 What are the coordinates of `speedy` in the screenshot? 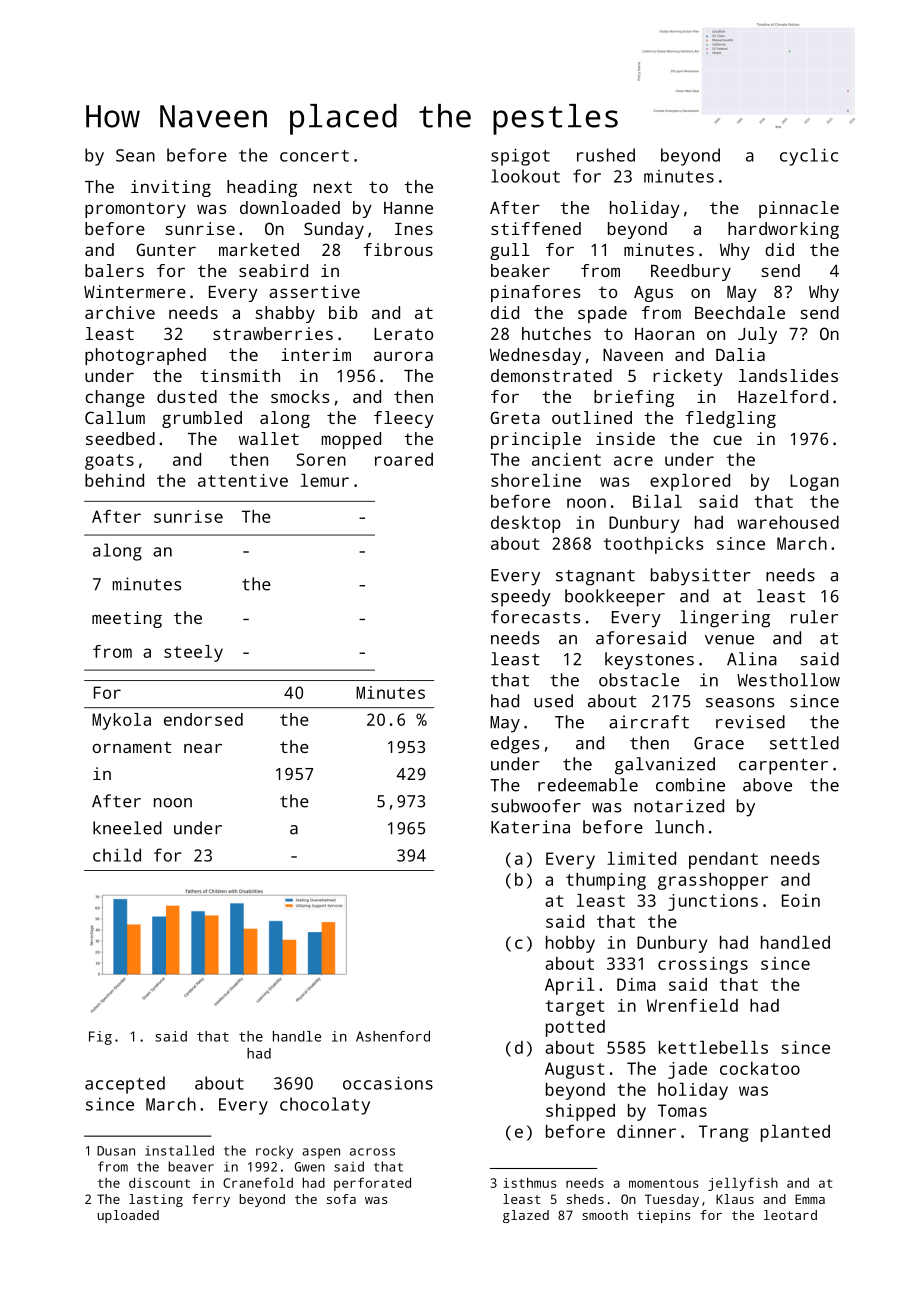 It's located at (521, 598).
